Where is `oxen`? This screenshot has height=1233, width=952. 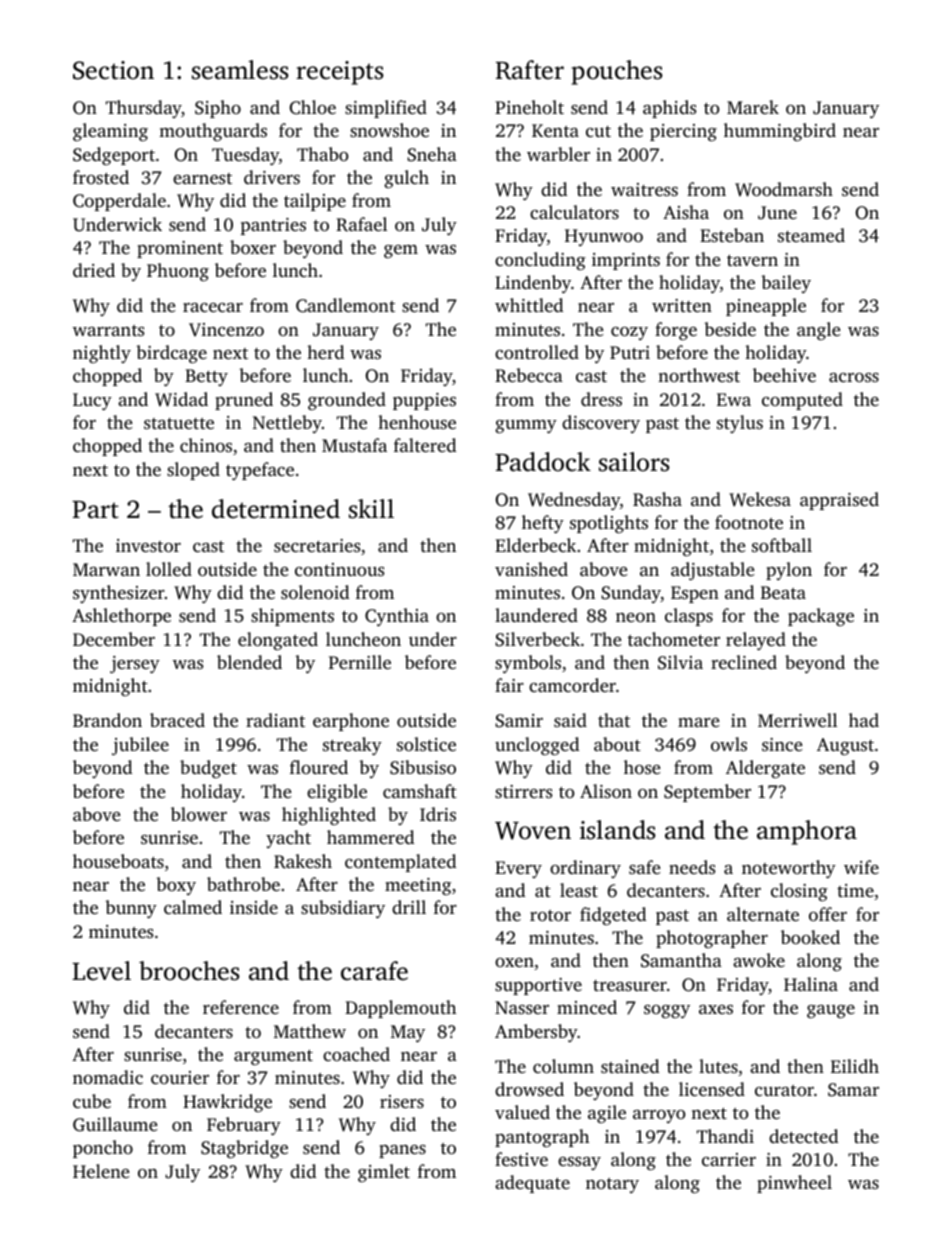 oxen is located at coordinates (514, 962).
